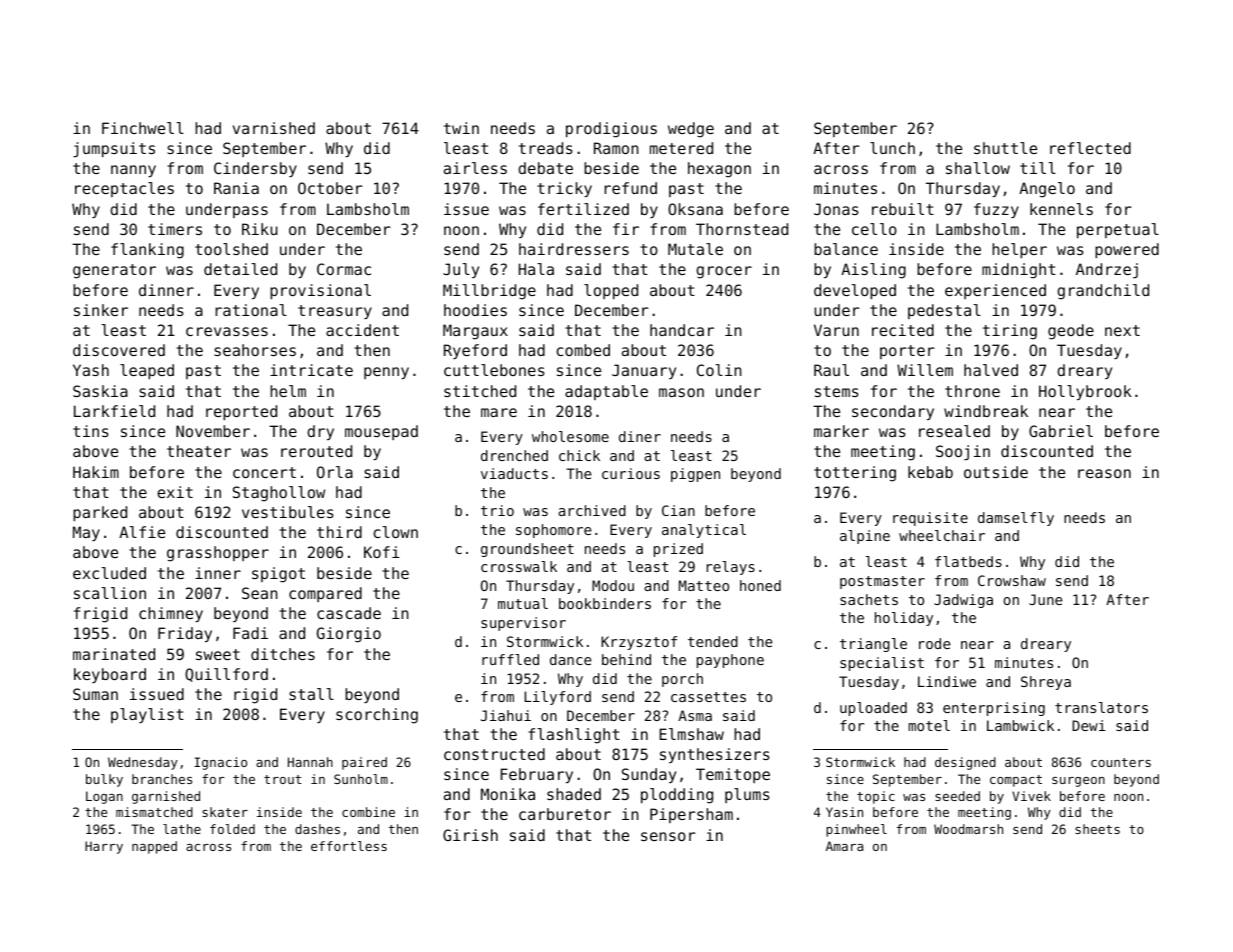 Image resolution: width=1233 pixels, height=952 pixels. What do you see at coordinates (104, 797) in the image?
I see `Logan` at bounding box center [104, 797].
